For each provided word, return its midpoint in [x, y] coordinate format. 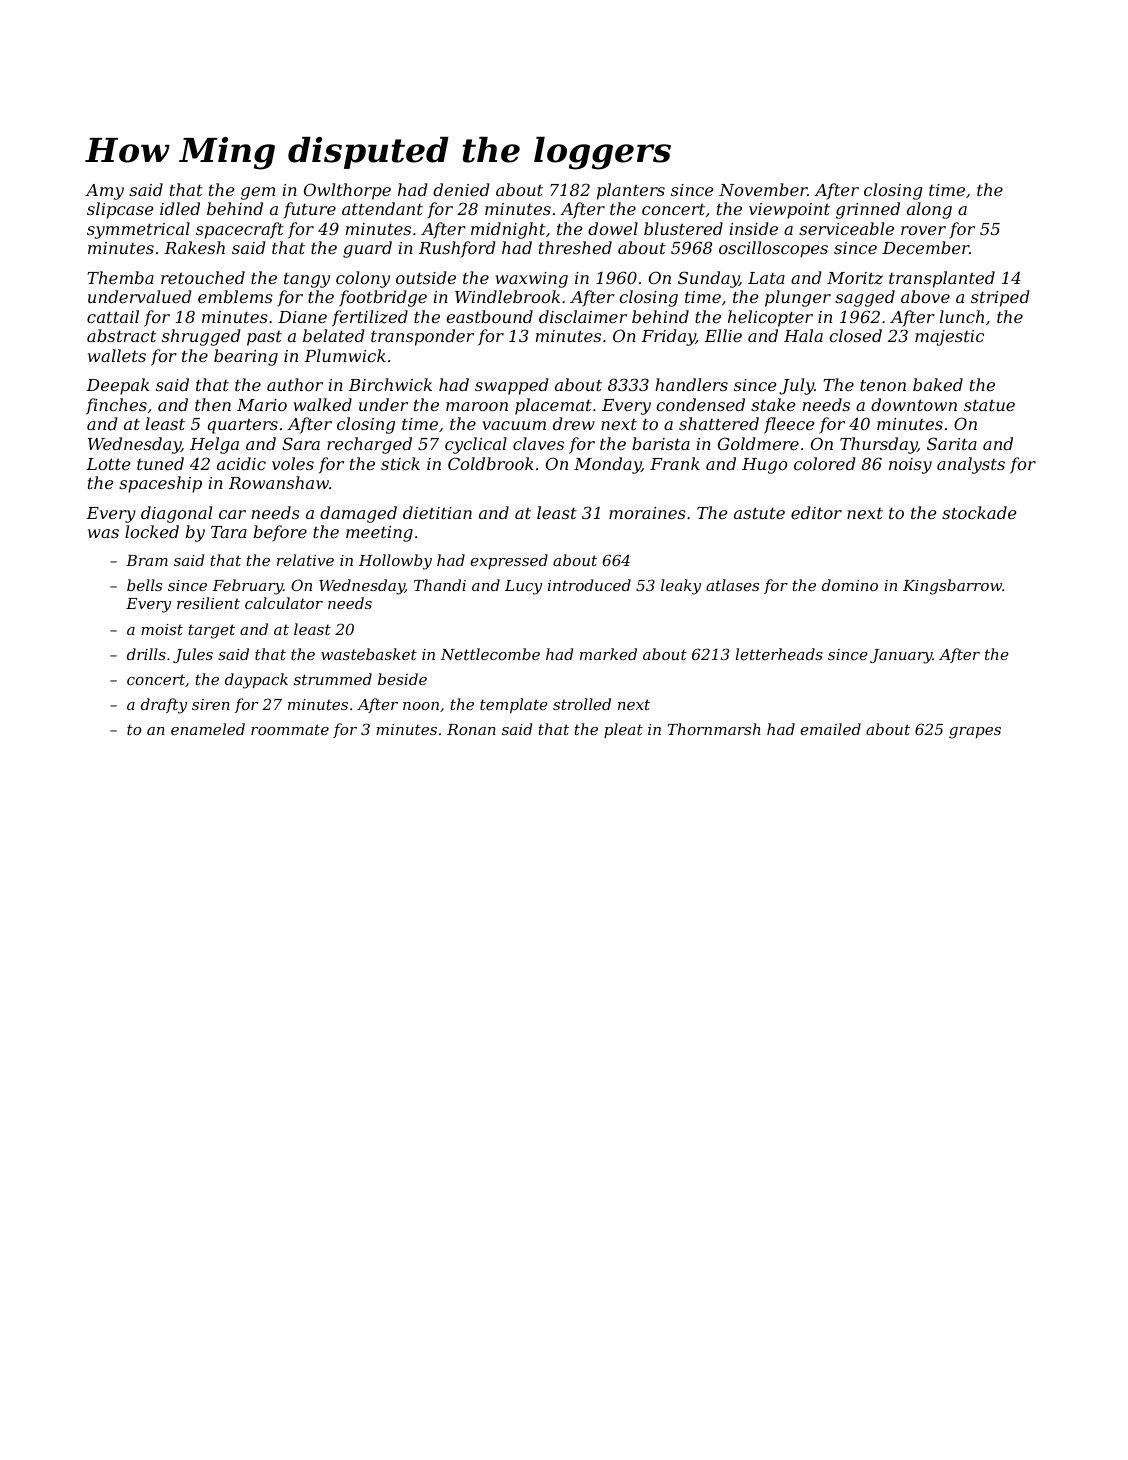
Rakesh [194, 247]
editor [816, 512]
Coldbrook [491, 463]
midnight [508, 230]
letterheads [779, 654]
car [232, 514]
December [925, 247]
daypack [256, 681]
